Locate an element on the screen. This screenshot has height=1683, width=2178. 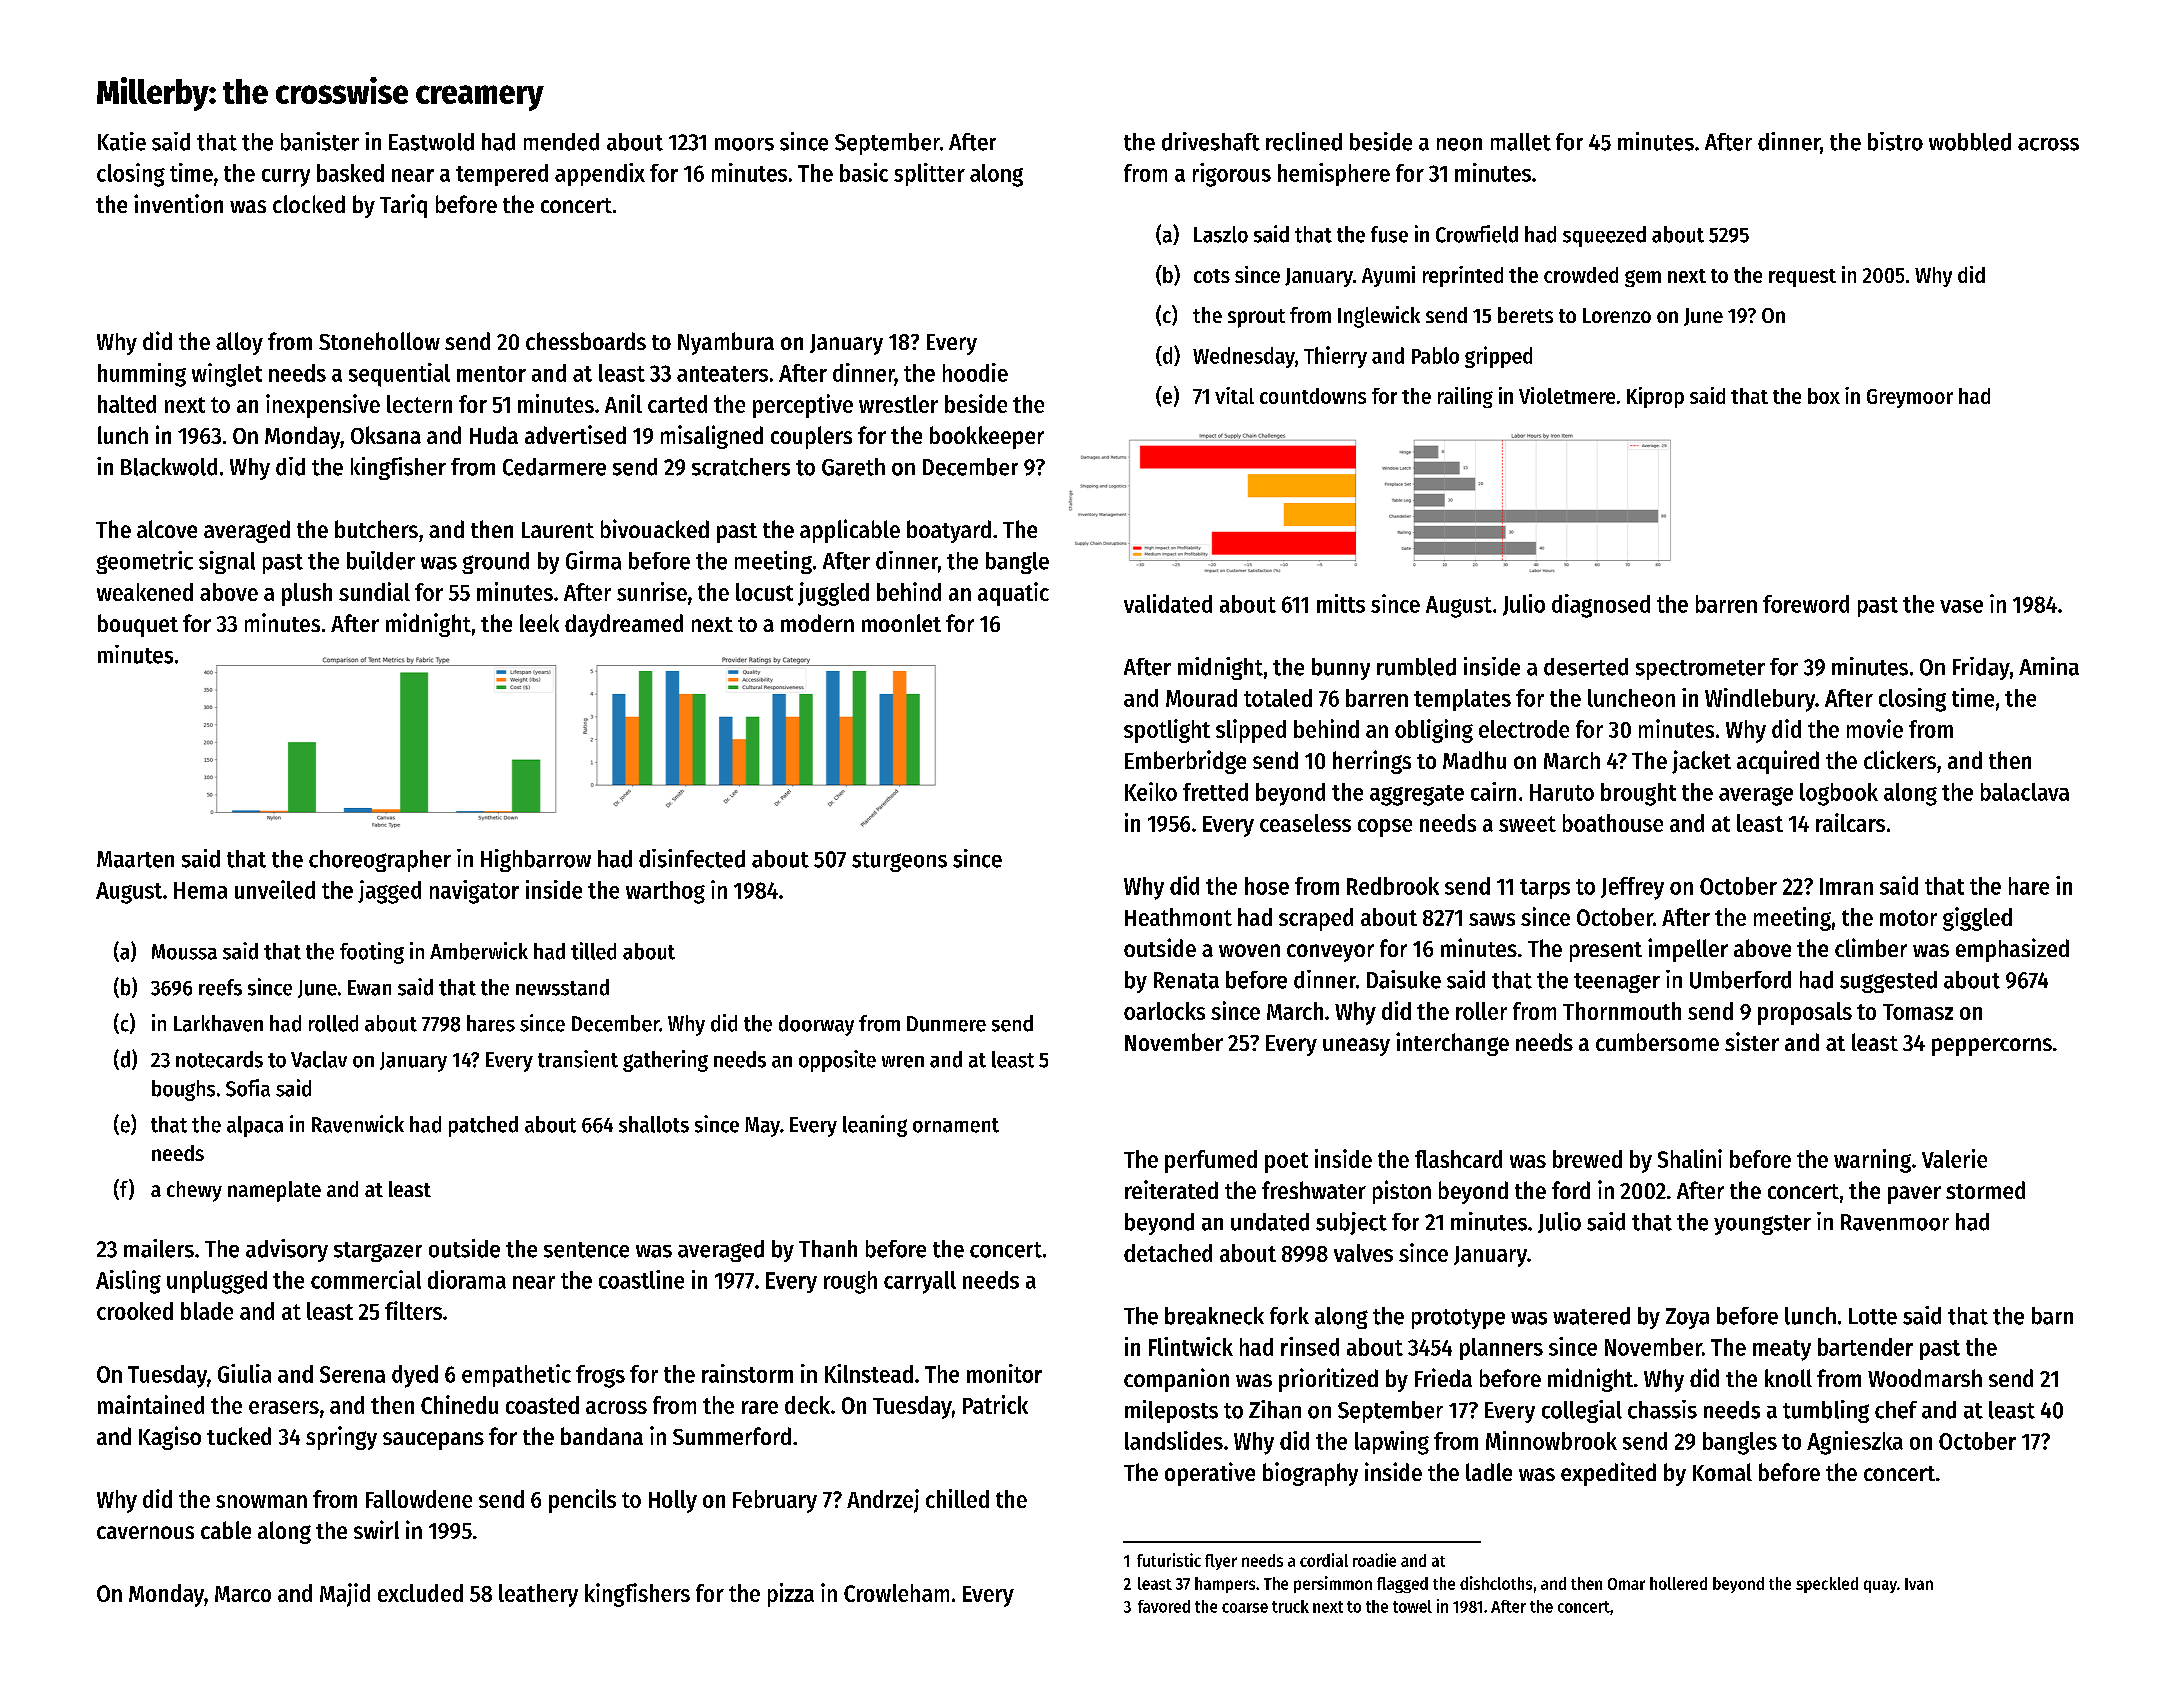
carryall is located at coordinates (920, 1282).
